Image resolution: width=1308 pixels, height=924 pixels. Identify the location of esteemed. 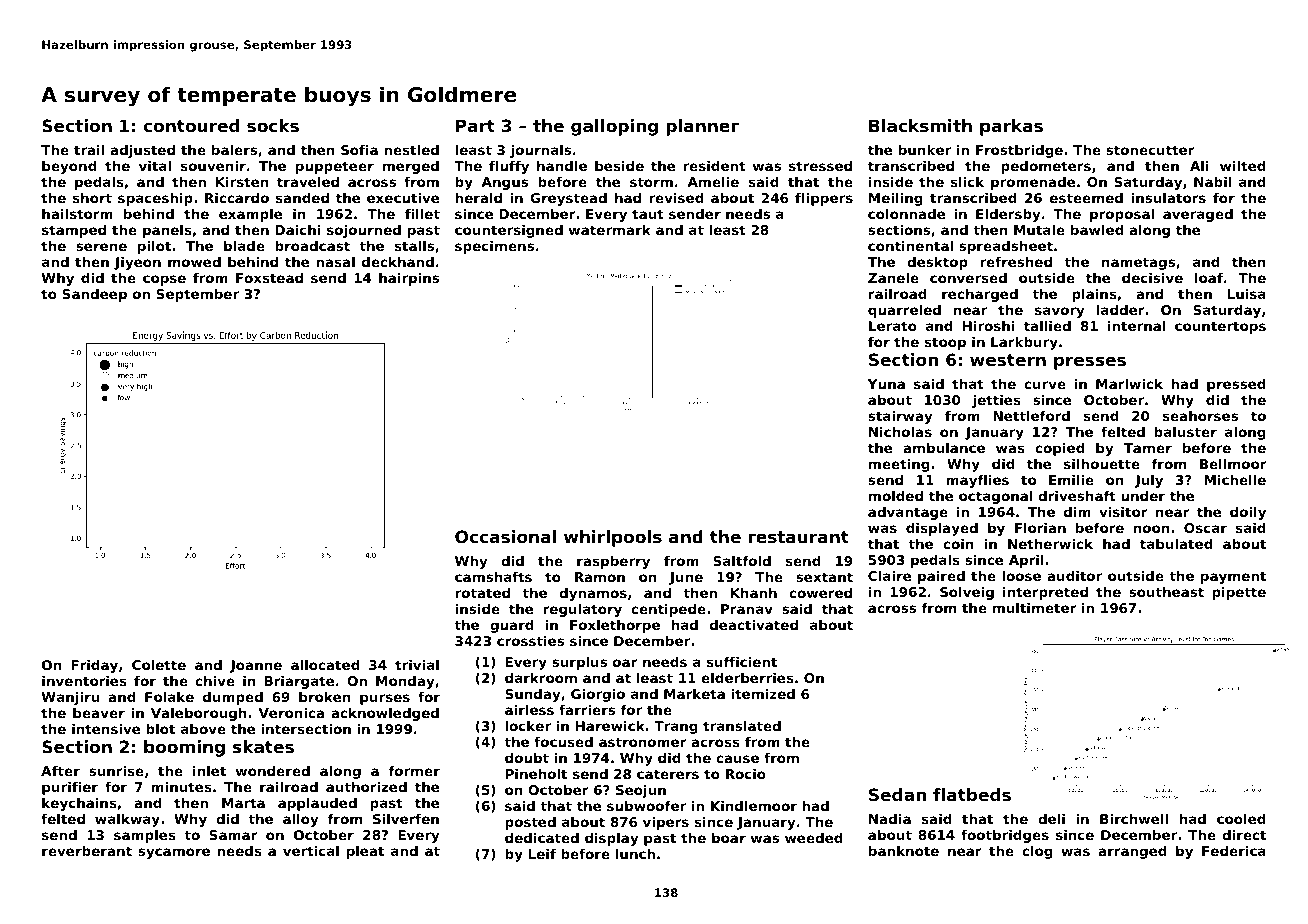
(1086, 198).
